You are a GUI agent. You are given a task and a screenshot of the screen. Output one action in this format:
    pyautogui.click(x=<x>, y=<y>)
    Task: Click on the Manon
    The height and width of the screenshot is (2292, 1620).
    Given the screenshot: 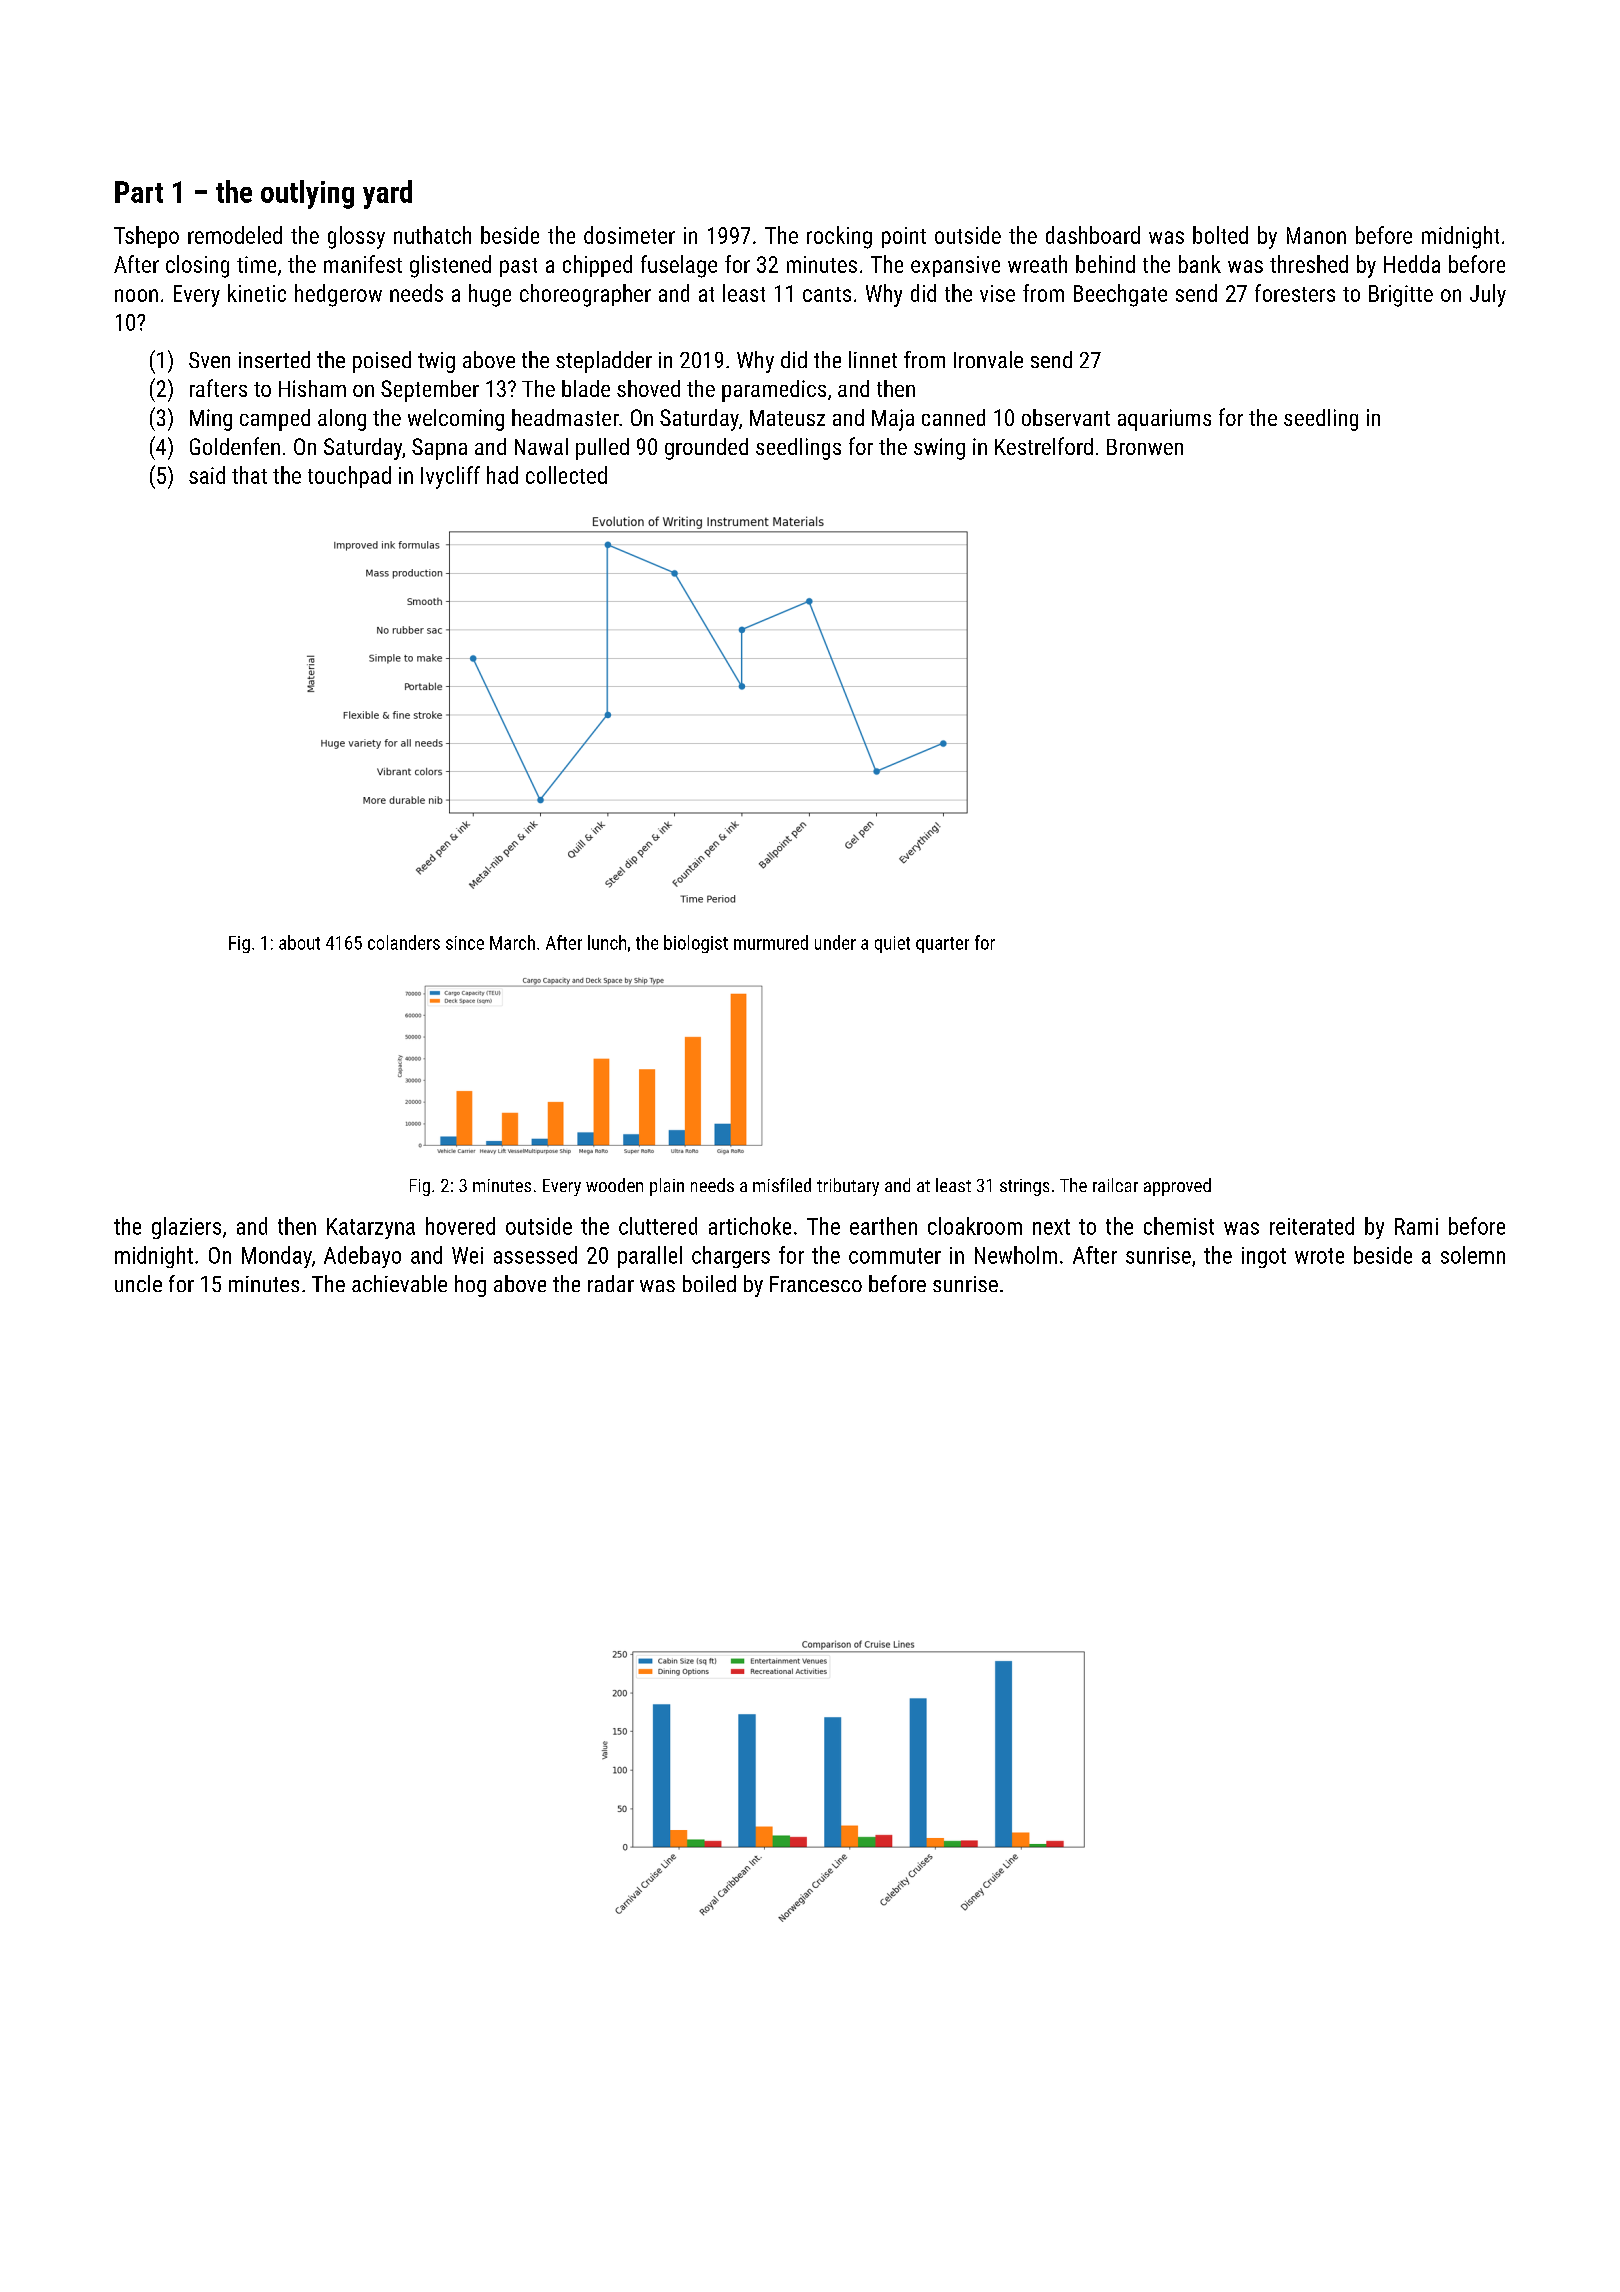 What is the action you would take?
    pyautogui.click(x=1316, y=235)
